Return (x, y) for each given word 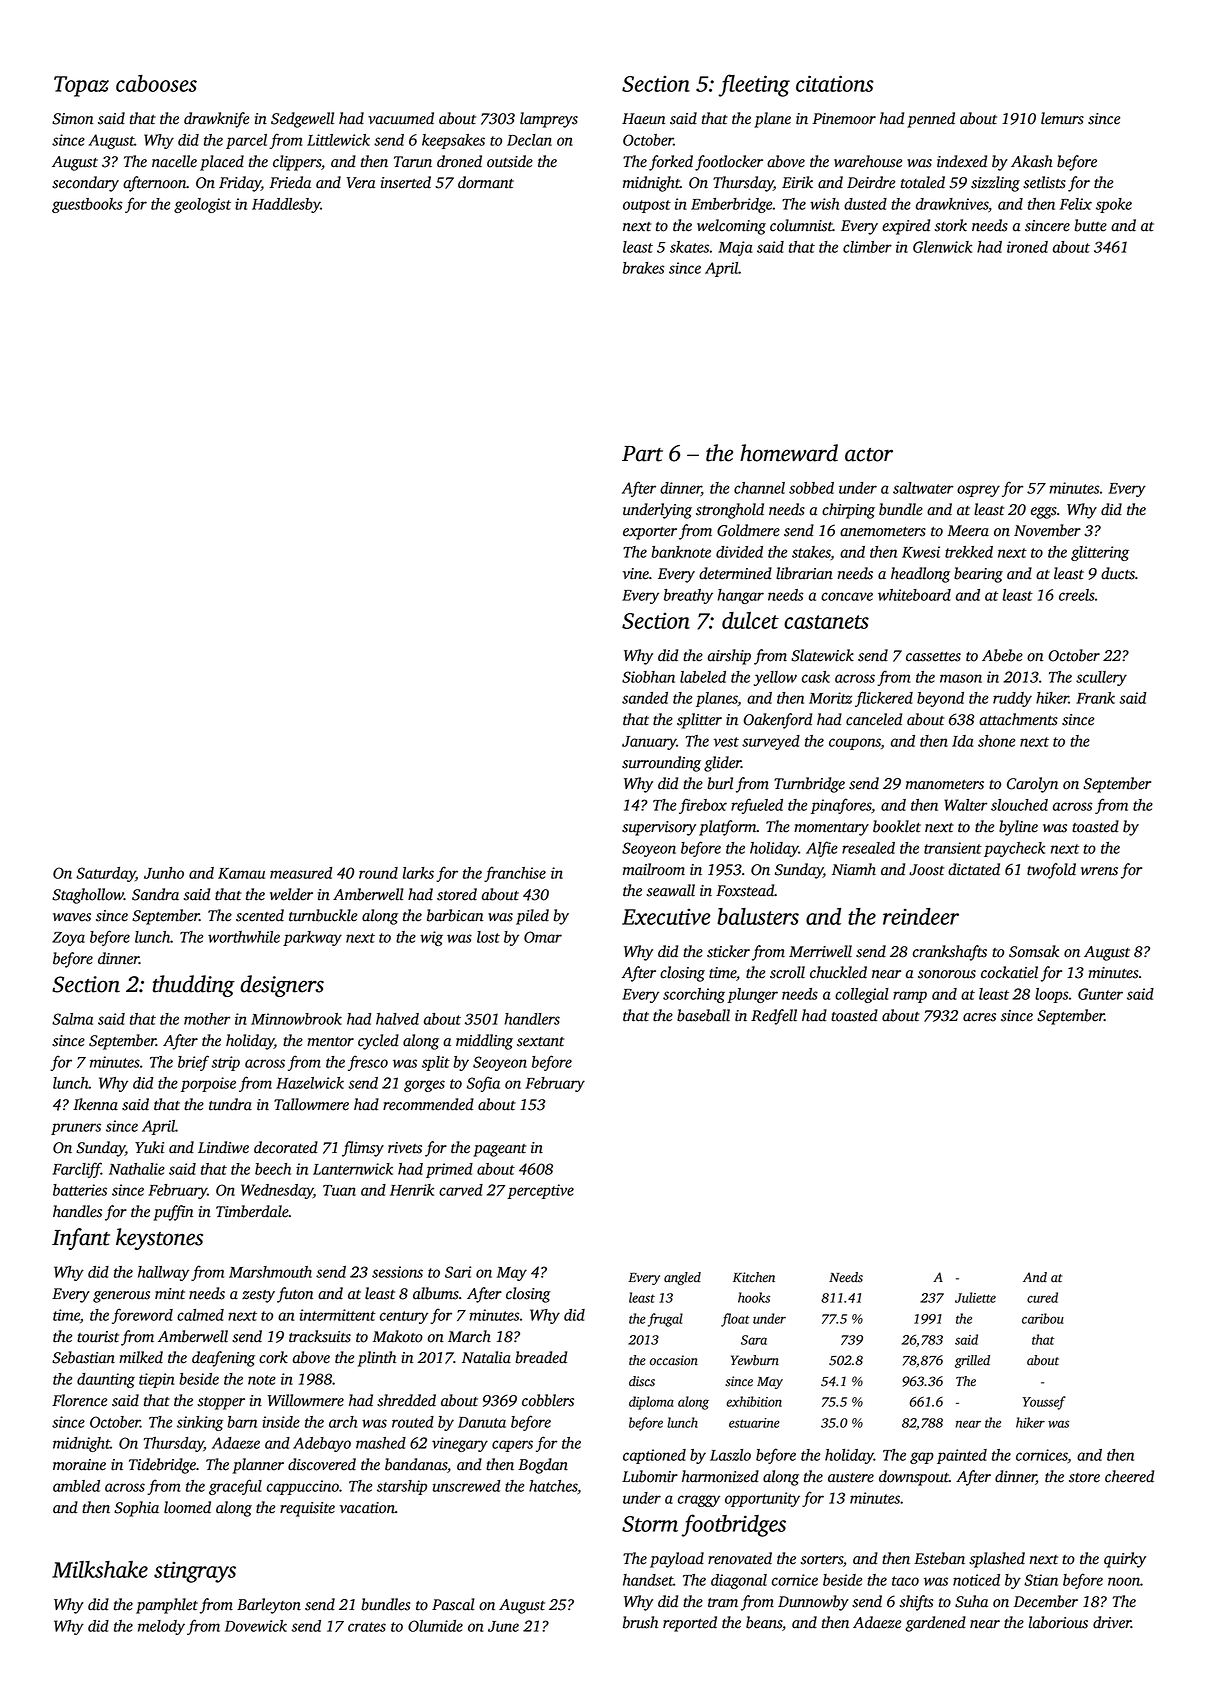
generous (121, 1297)
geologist (202, 205)
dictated (974, 869)
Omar (543, 937)
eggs (1044, 513)
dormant (486, 182)
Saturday (106, 874)
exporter (650, 533)
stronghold (730, 511)
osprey (978, 491)
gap (922, 1458)
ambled (76, 1486)
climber (867, 247)
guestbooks (87, 205)
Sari (458, 1272)
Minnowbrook (296, 1019)
